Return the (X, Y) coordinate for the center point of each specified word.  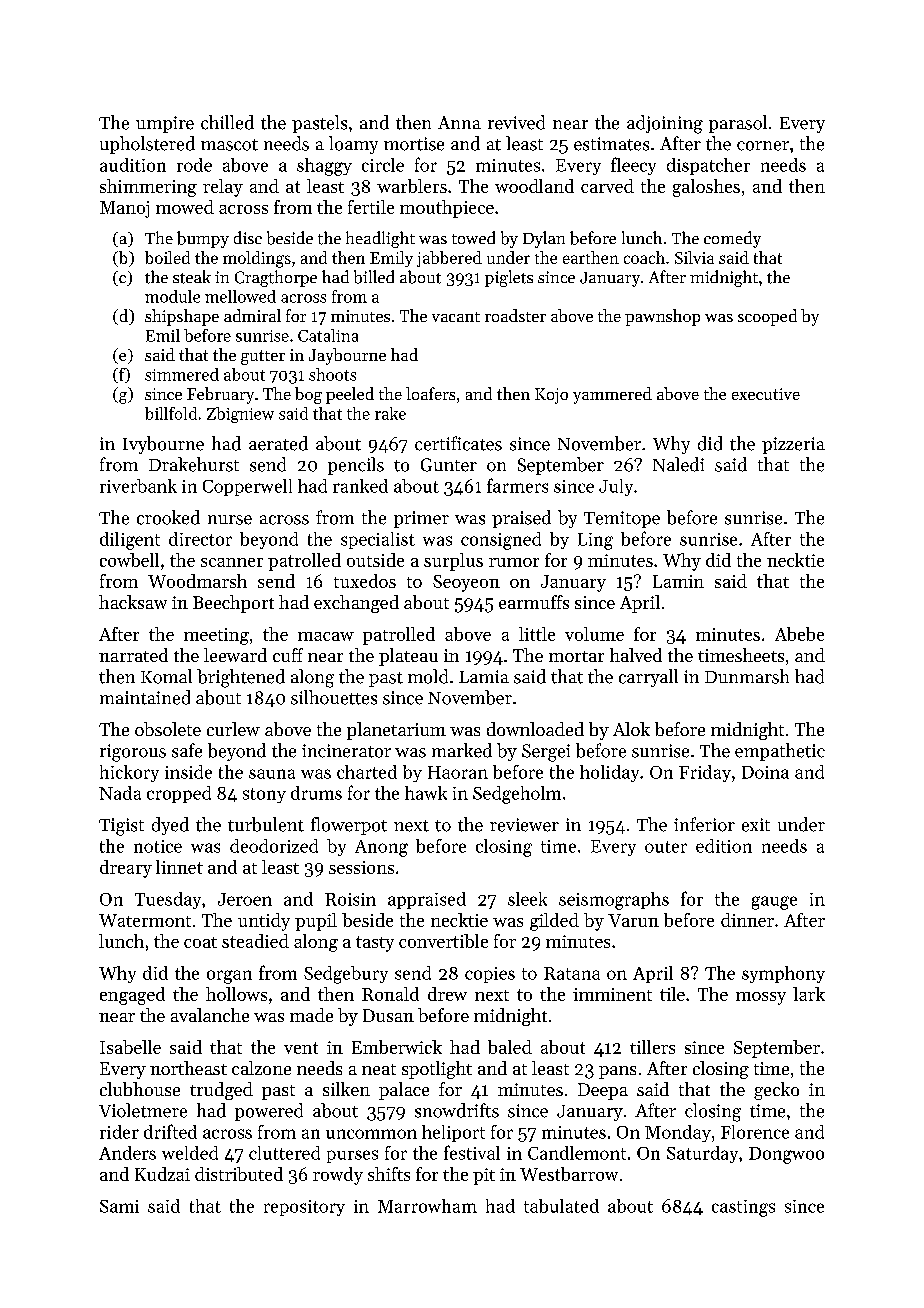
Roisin (350, 899)
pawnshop (662, 317)
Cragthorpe (276, 278)
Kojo (551, 396)
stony (264, 795)
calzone (261, 1068)
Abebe (799, 634)
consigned (501, 541)
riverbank (138, 486)
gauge (774, 903)
